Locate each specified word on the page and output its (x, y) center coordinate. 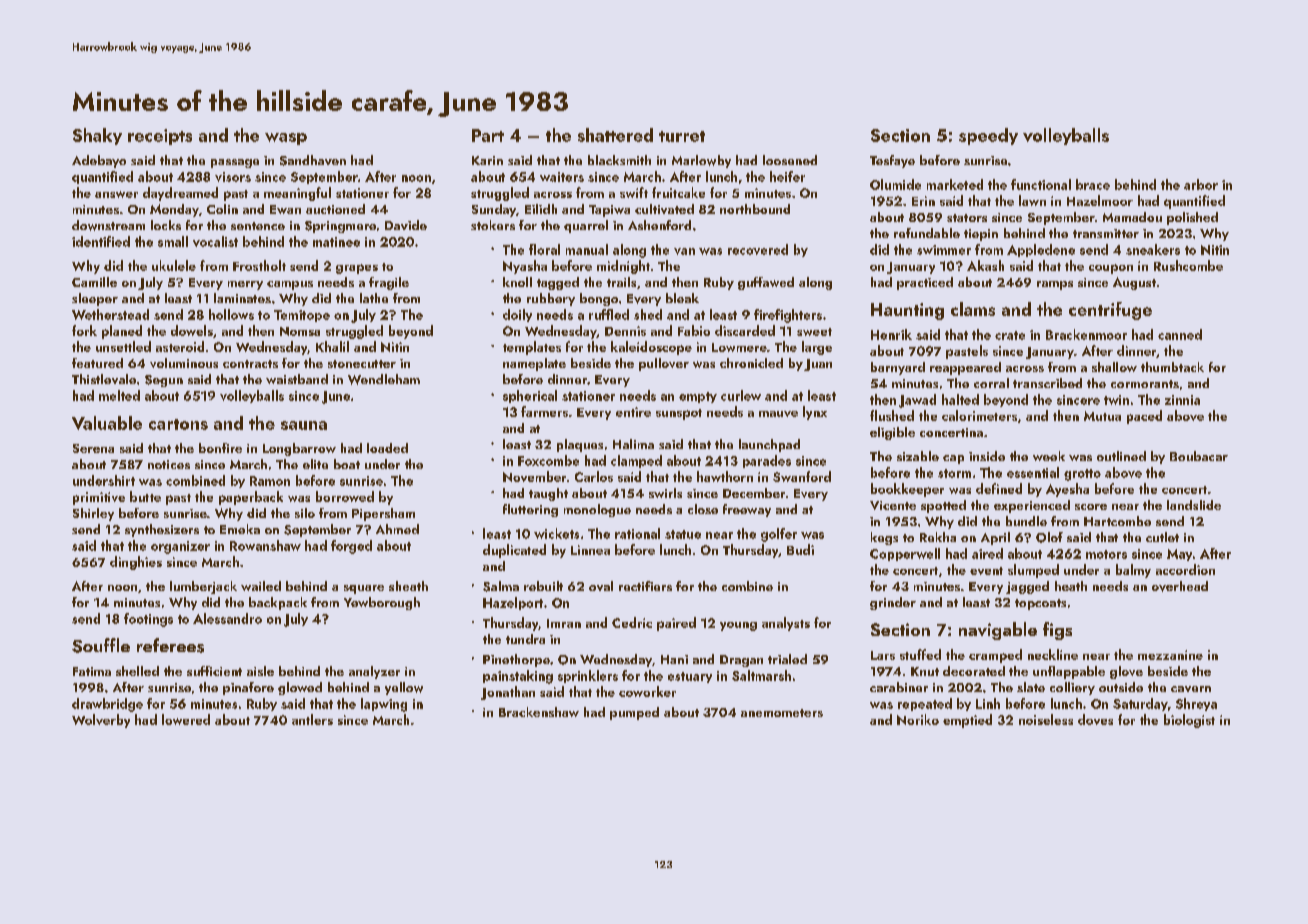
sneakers (1153, 249)
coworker (647, 691)
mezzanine (1170, 655)
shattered (615, 135)
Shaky (97, 136)
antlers (312, 719)
